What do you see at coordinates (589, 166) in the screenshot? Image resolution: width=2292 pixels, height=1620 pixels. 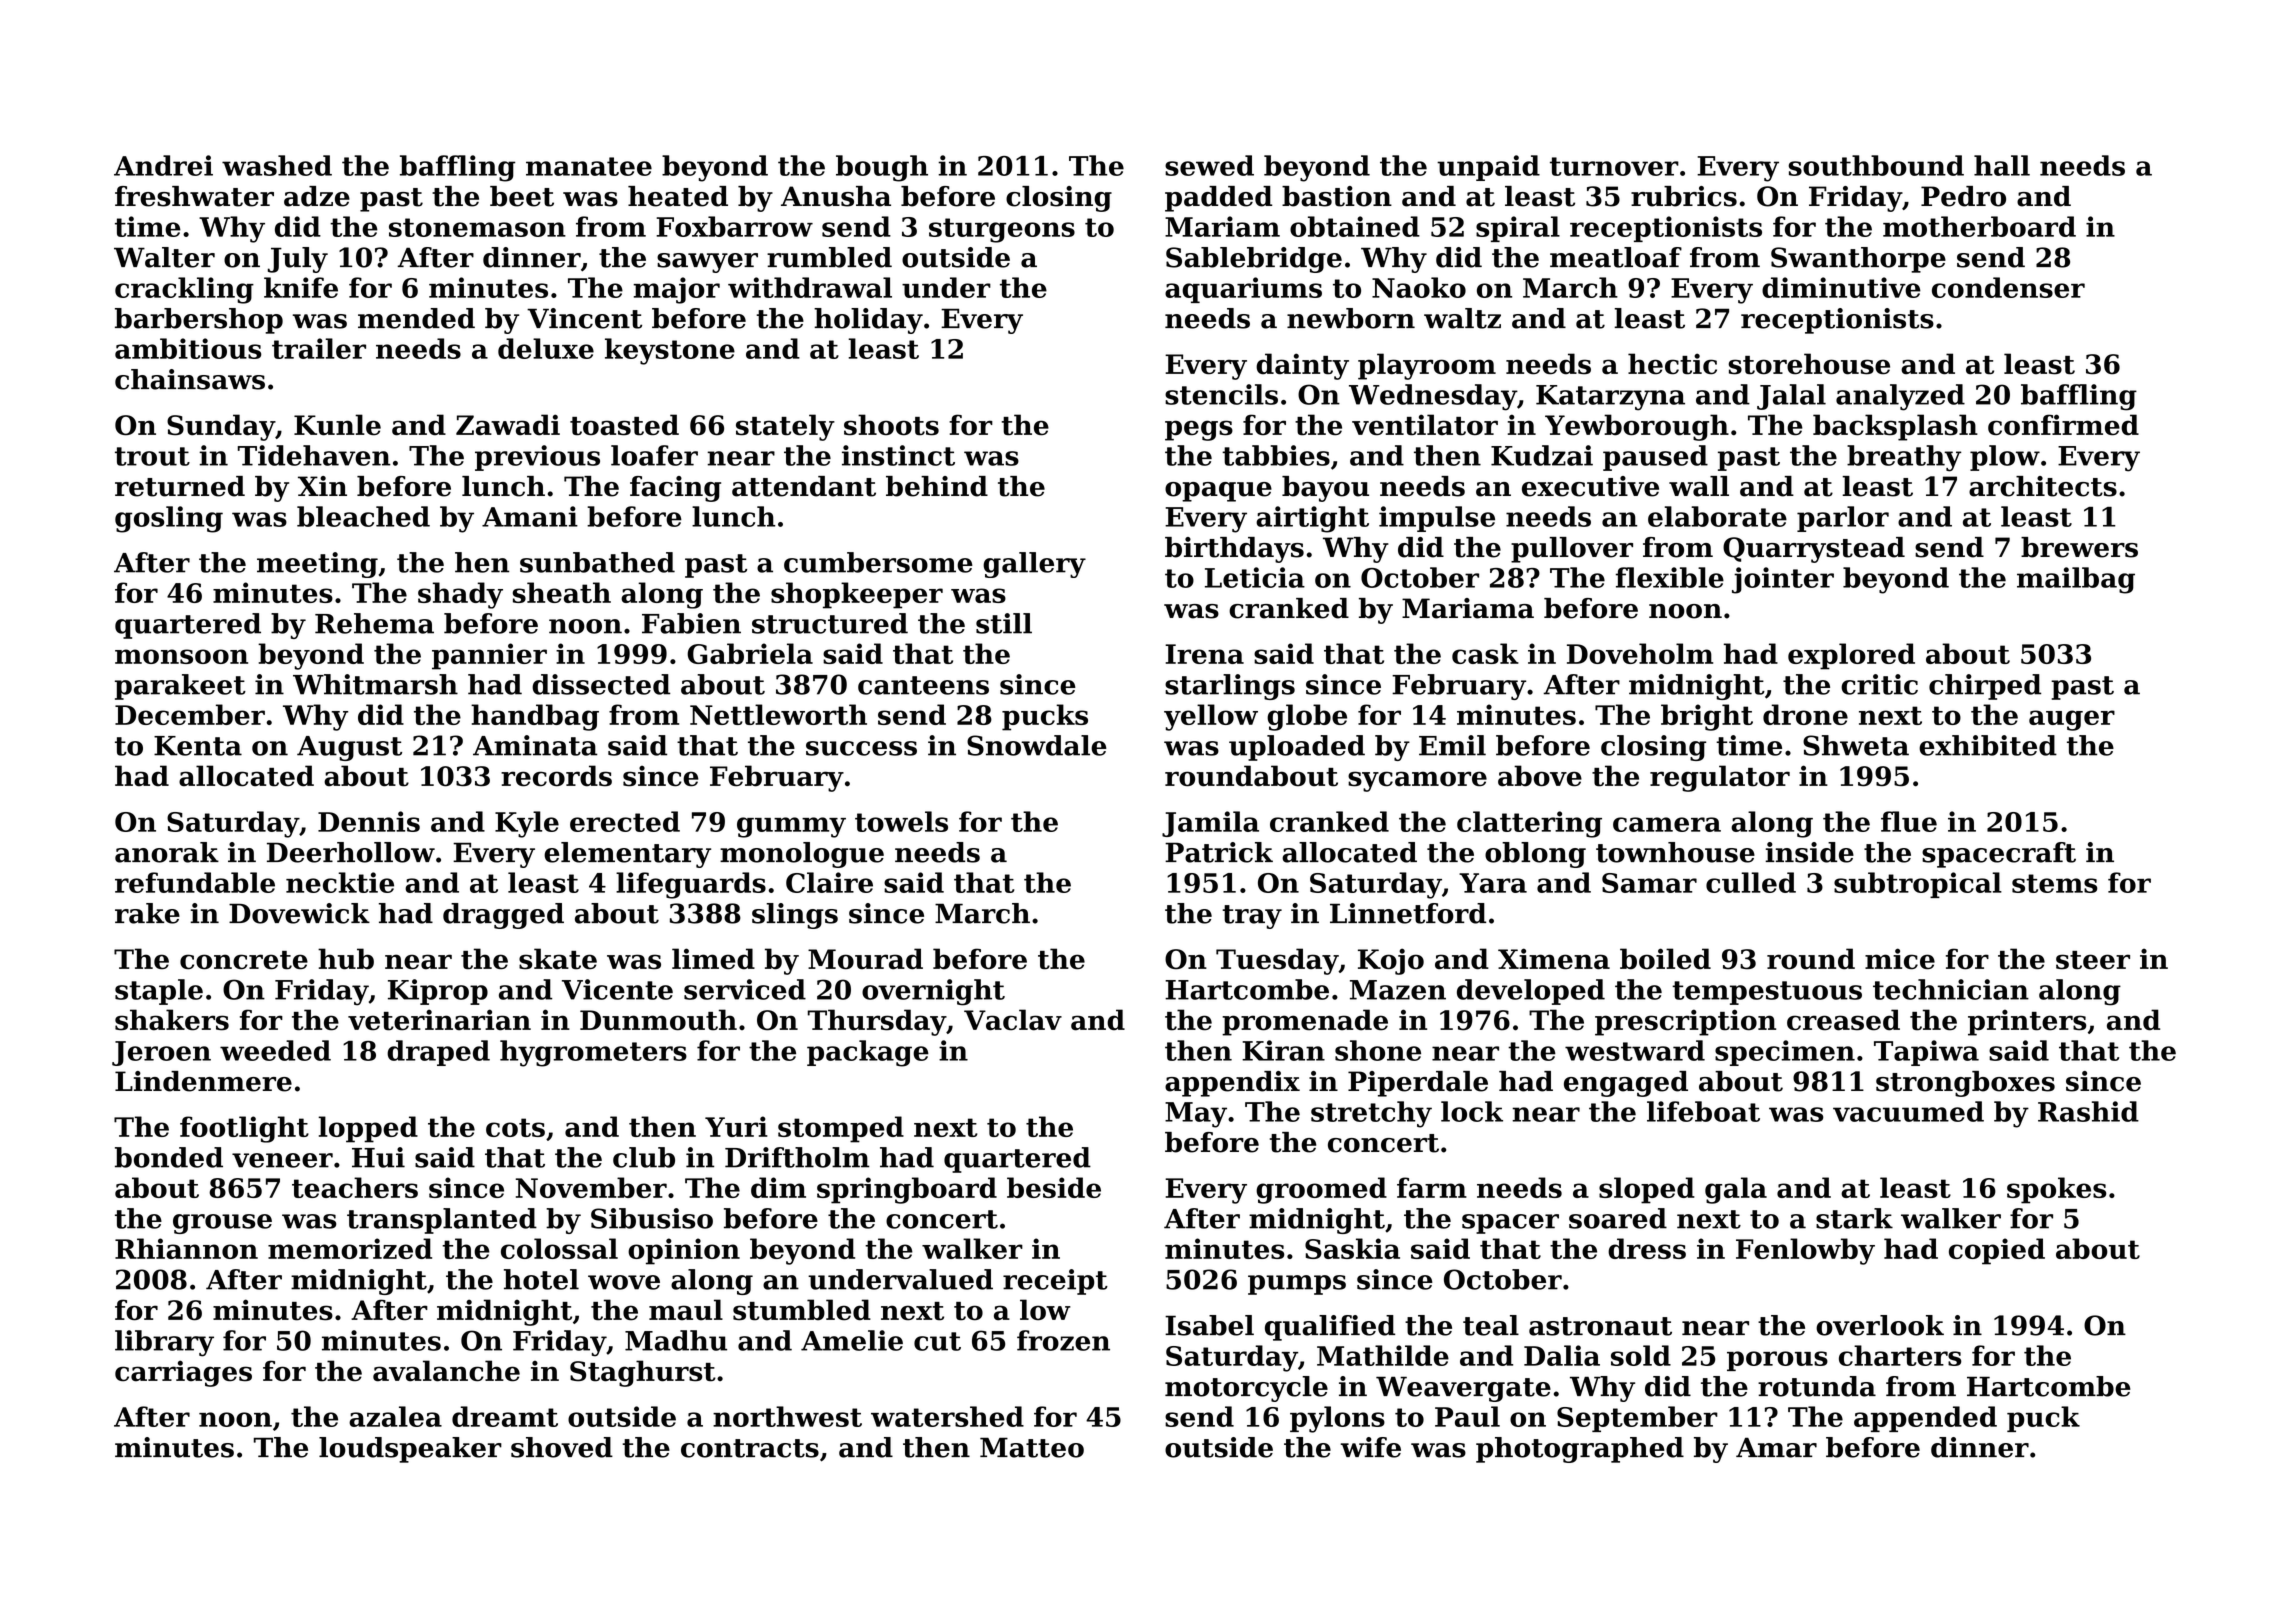 I see `manatee` at bounding box center [589, 166].
